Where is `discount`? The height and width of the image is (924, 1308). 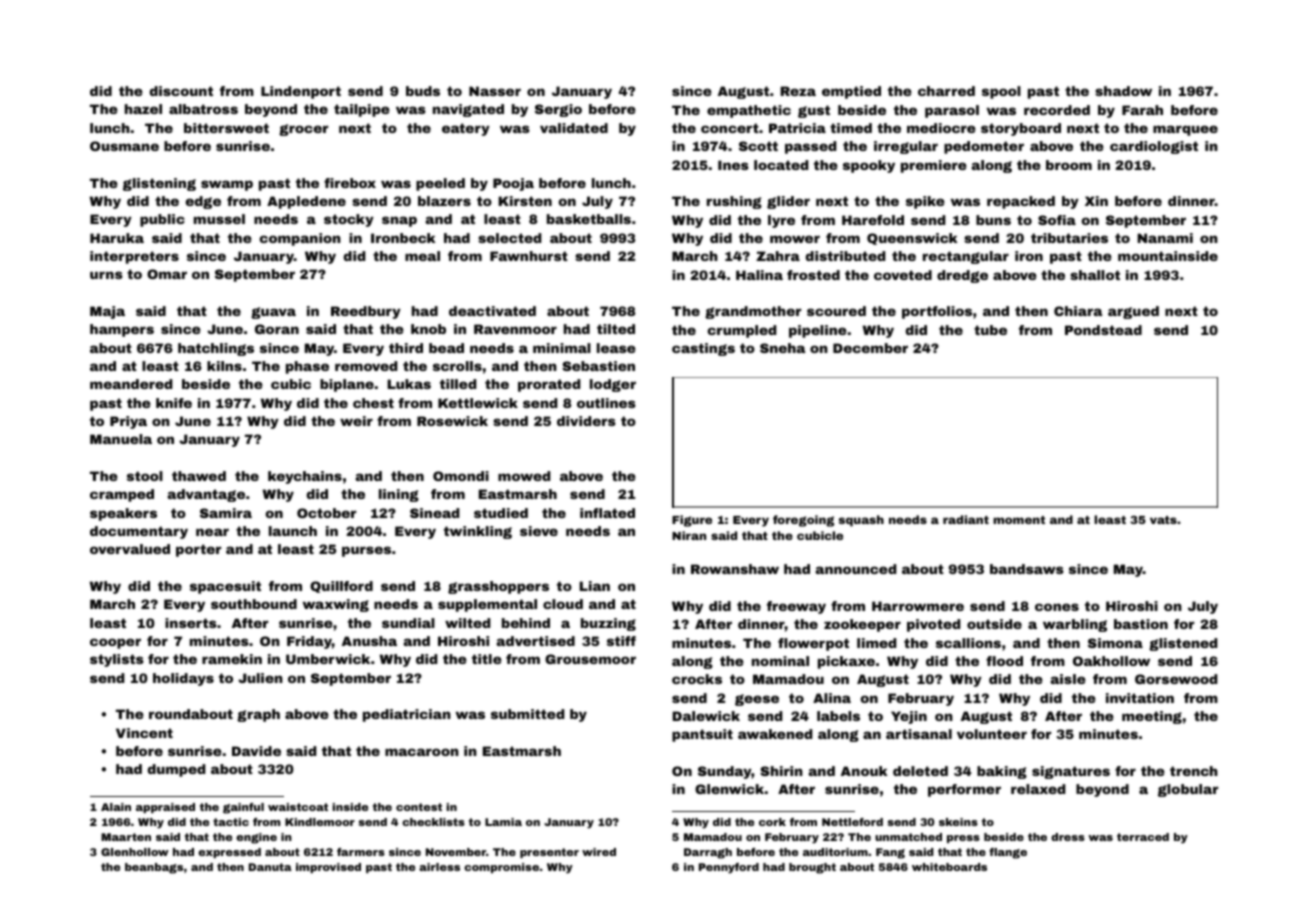 discount is located at coordinates (181, 91).
